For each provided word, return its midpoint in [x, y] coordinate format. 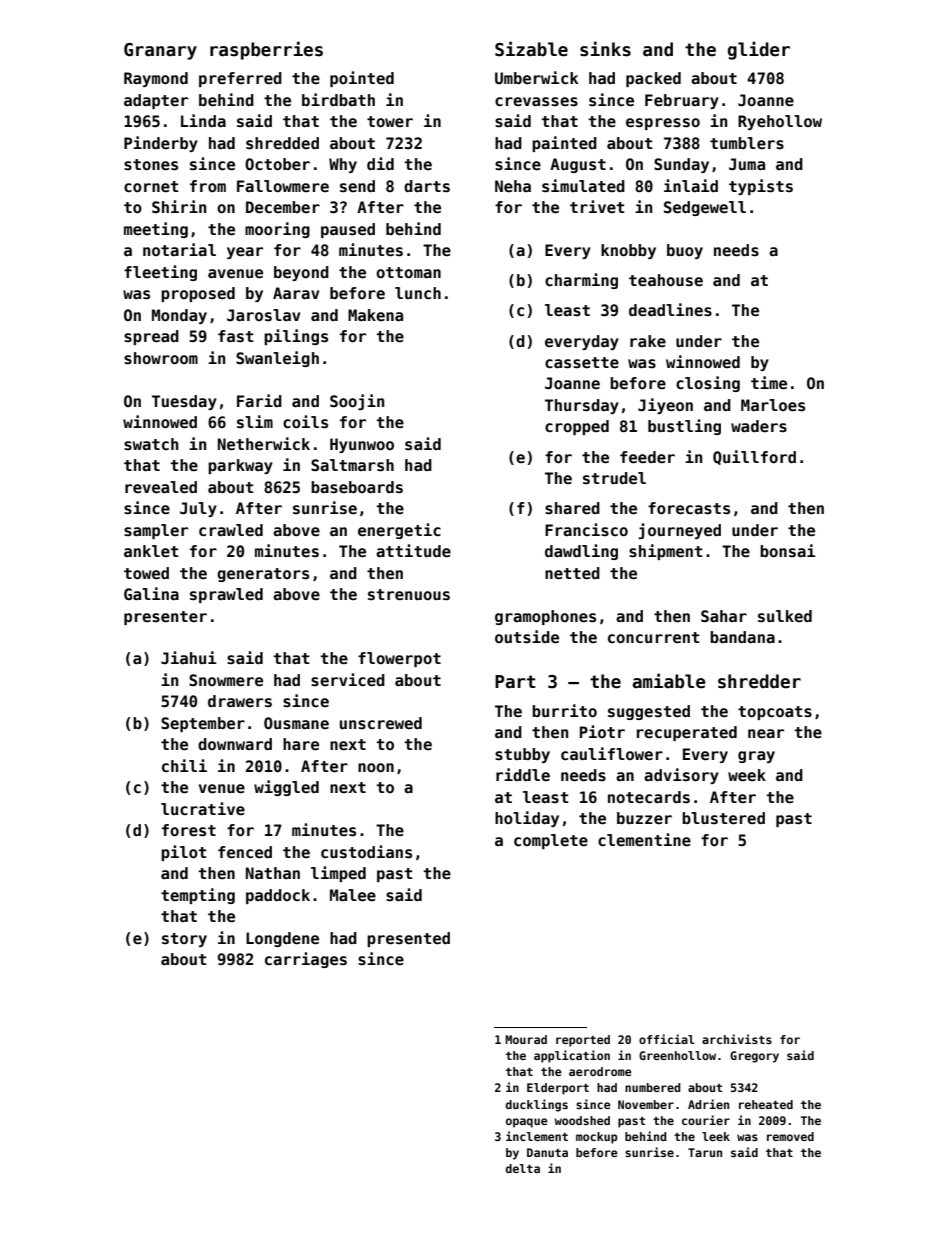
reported [583, 1041]
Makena [375, 315]
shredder [759, 681]
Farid [259, 400]
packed [653, 79]
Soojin [357, 402]
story [184, 940]
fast [236, 336]
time [769, 383]
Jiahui [189, 657]
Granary [160, 51]
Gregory [754, 1057]
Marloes [773, 405]
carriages [306, 960]
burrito [564, 710]
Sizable [531, 49]
